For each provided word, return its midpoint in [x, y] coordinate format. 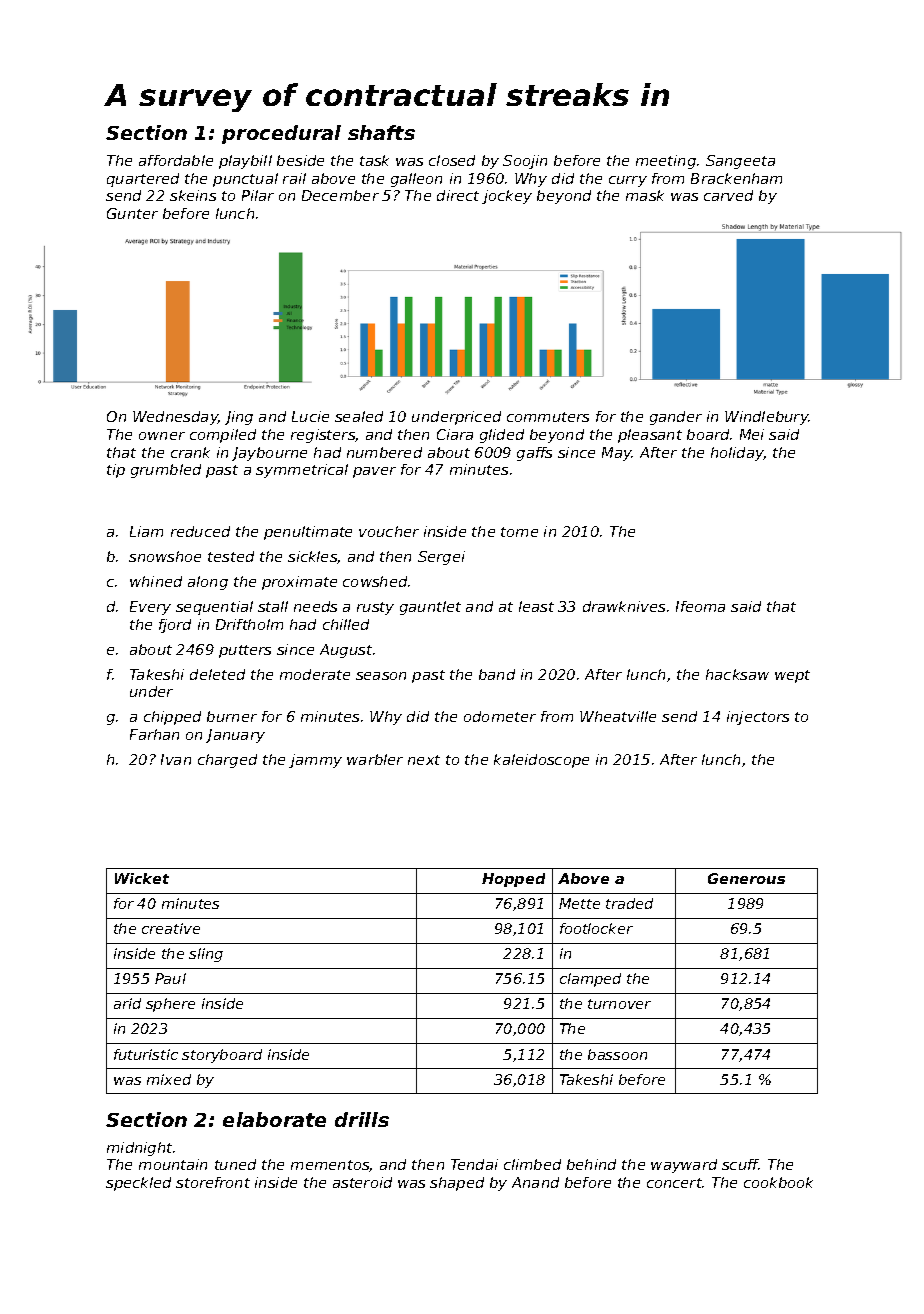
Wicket [142, 878]
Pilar [258, 195]
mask [645, 195]
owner [162, 436]
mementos [330, 1166]
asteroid [362, 1182]
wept [792, 676]
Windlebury [767, 418]
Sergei [441, 558]
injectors [758, 718]
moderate [315, 674]
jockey [507, 197]
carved [728, 195]
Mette [579, 903]
